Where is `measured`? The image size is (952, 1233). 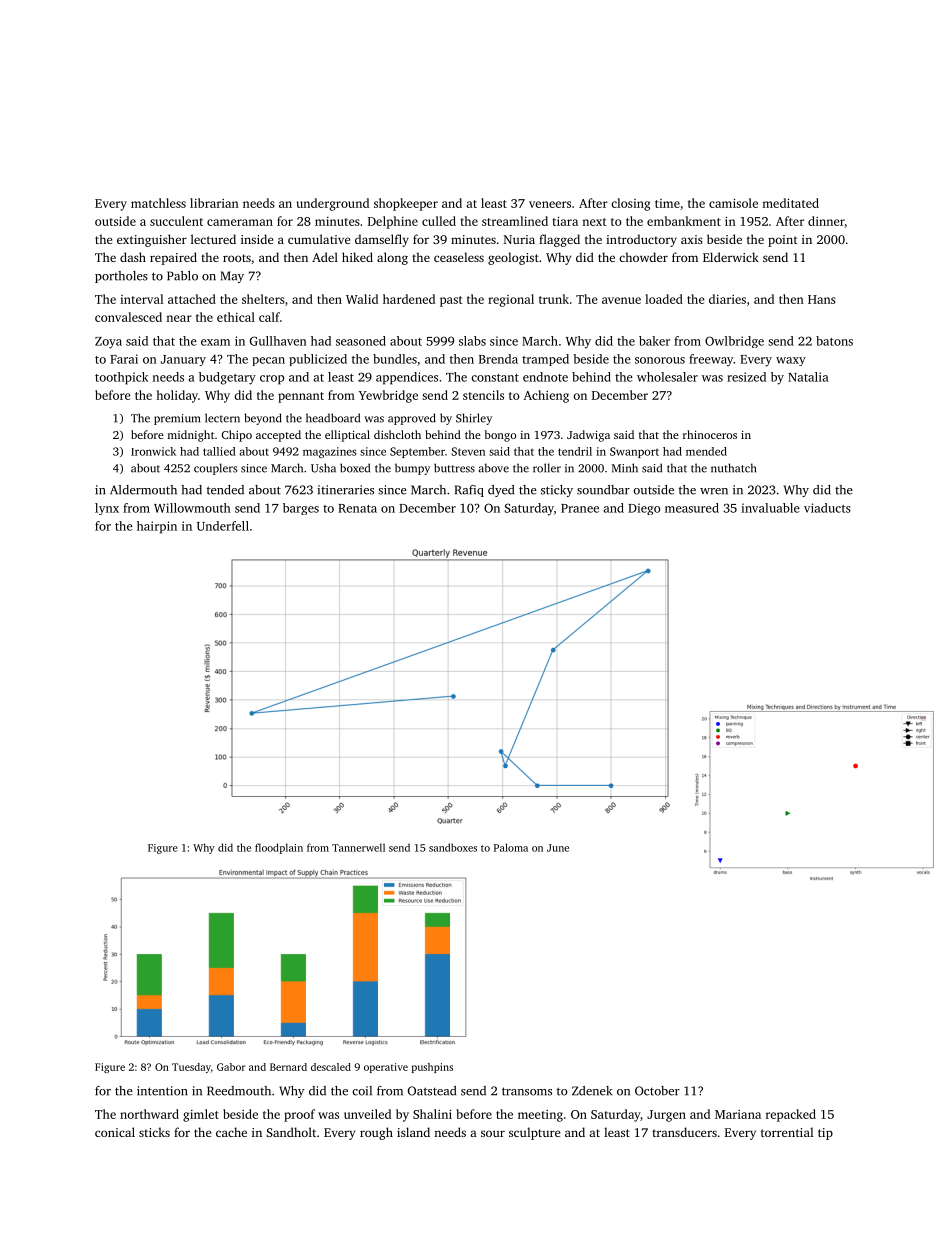 measured is located at coordinates (692, 508).
